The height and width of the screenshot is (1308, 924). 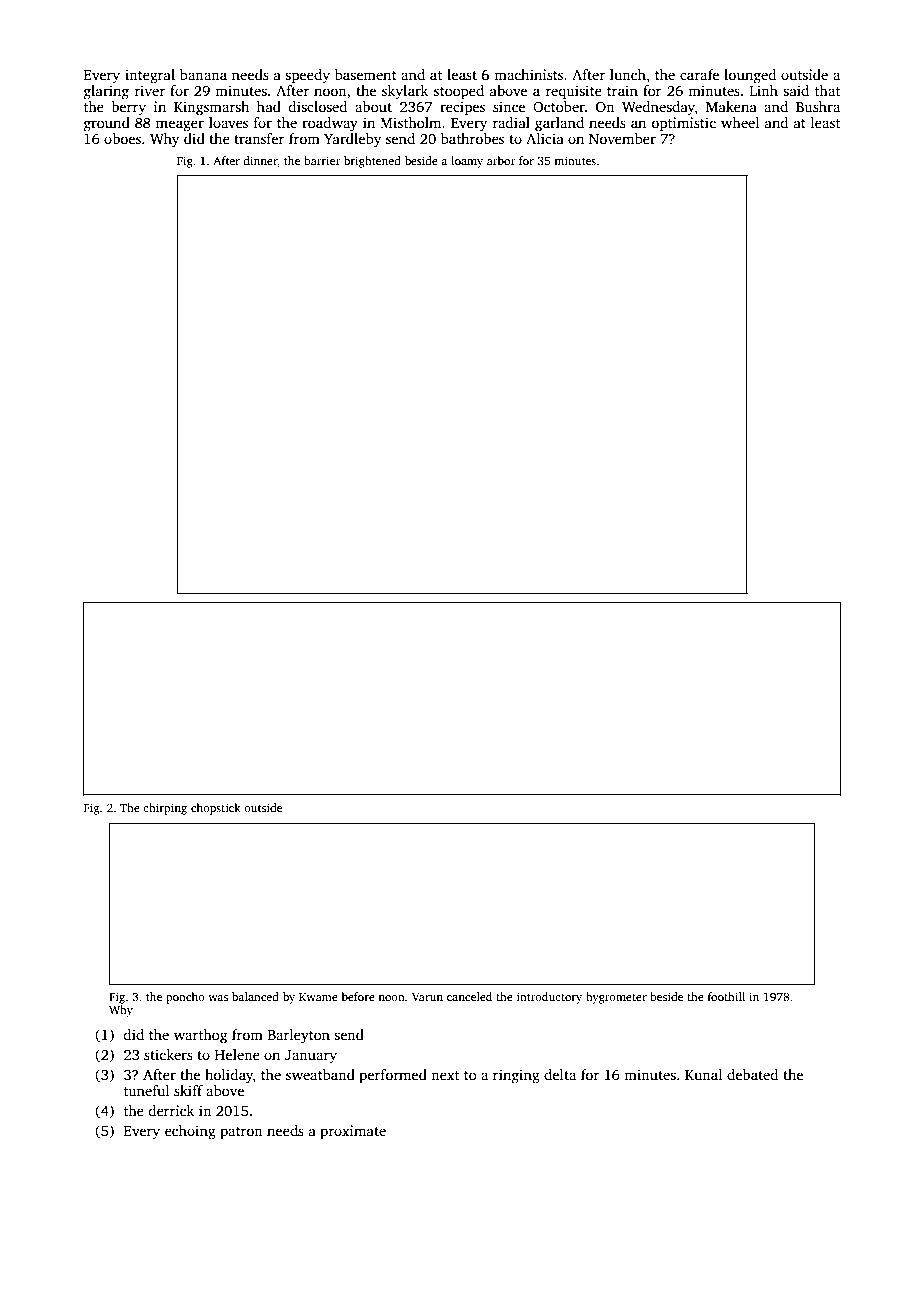 What do you see at coordinates (353, 1132) in the screenshot?
I see `proximate` at bounding box center [353, 1132].
